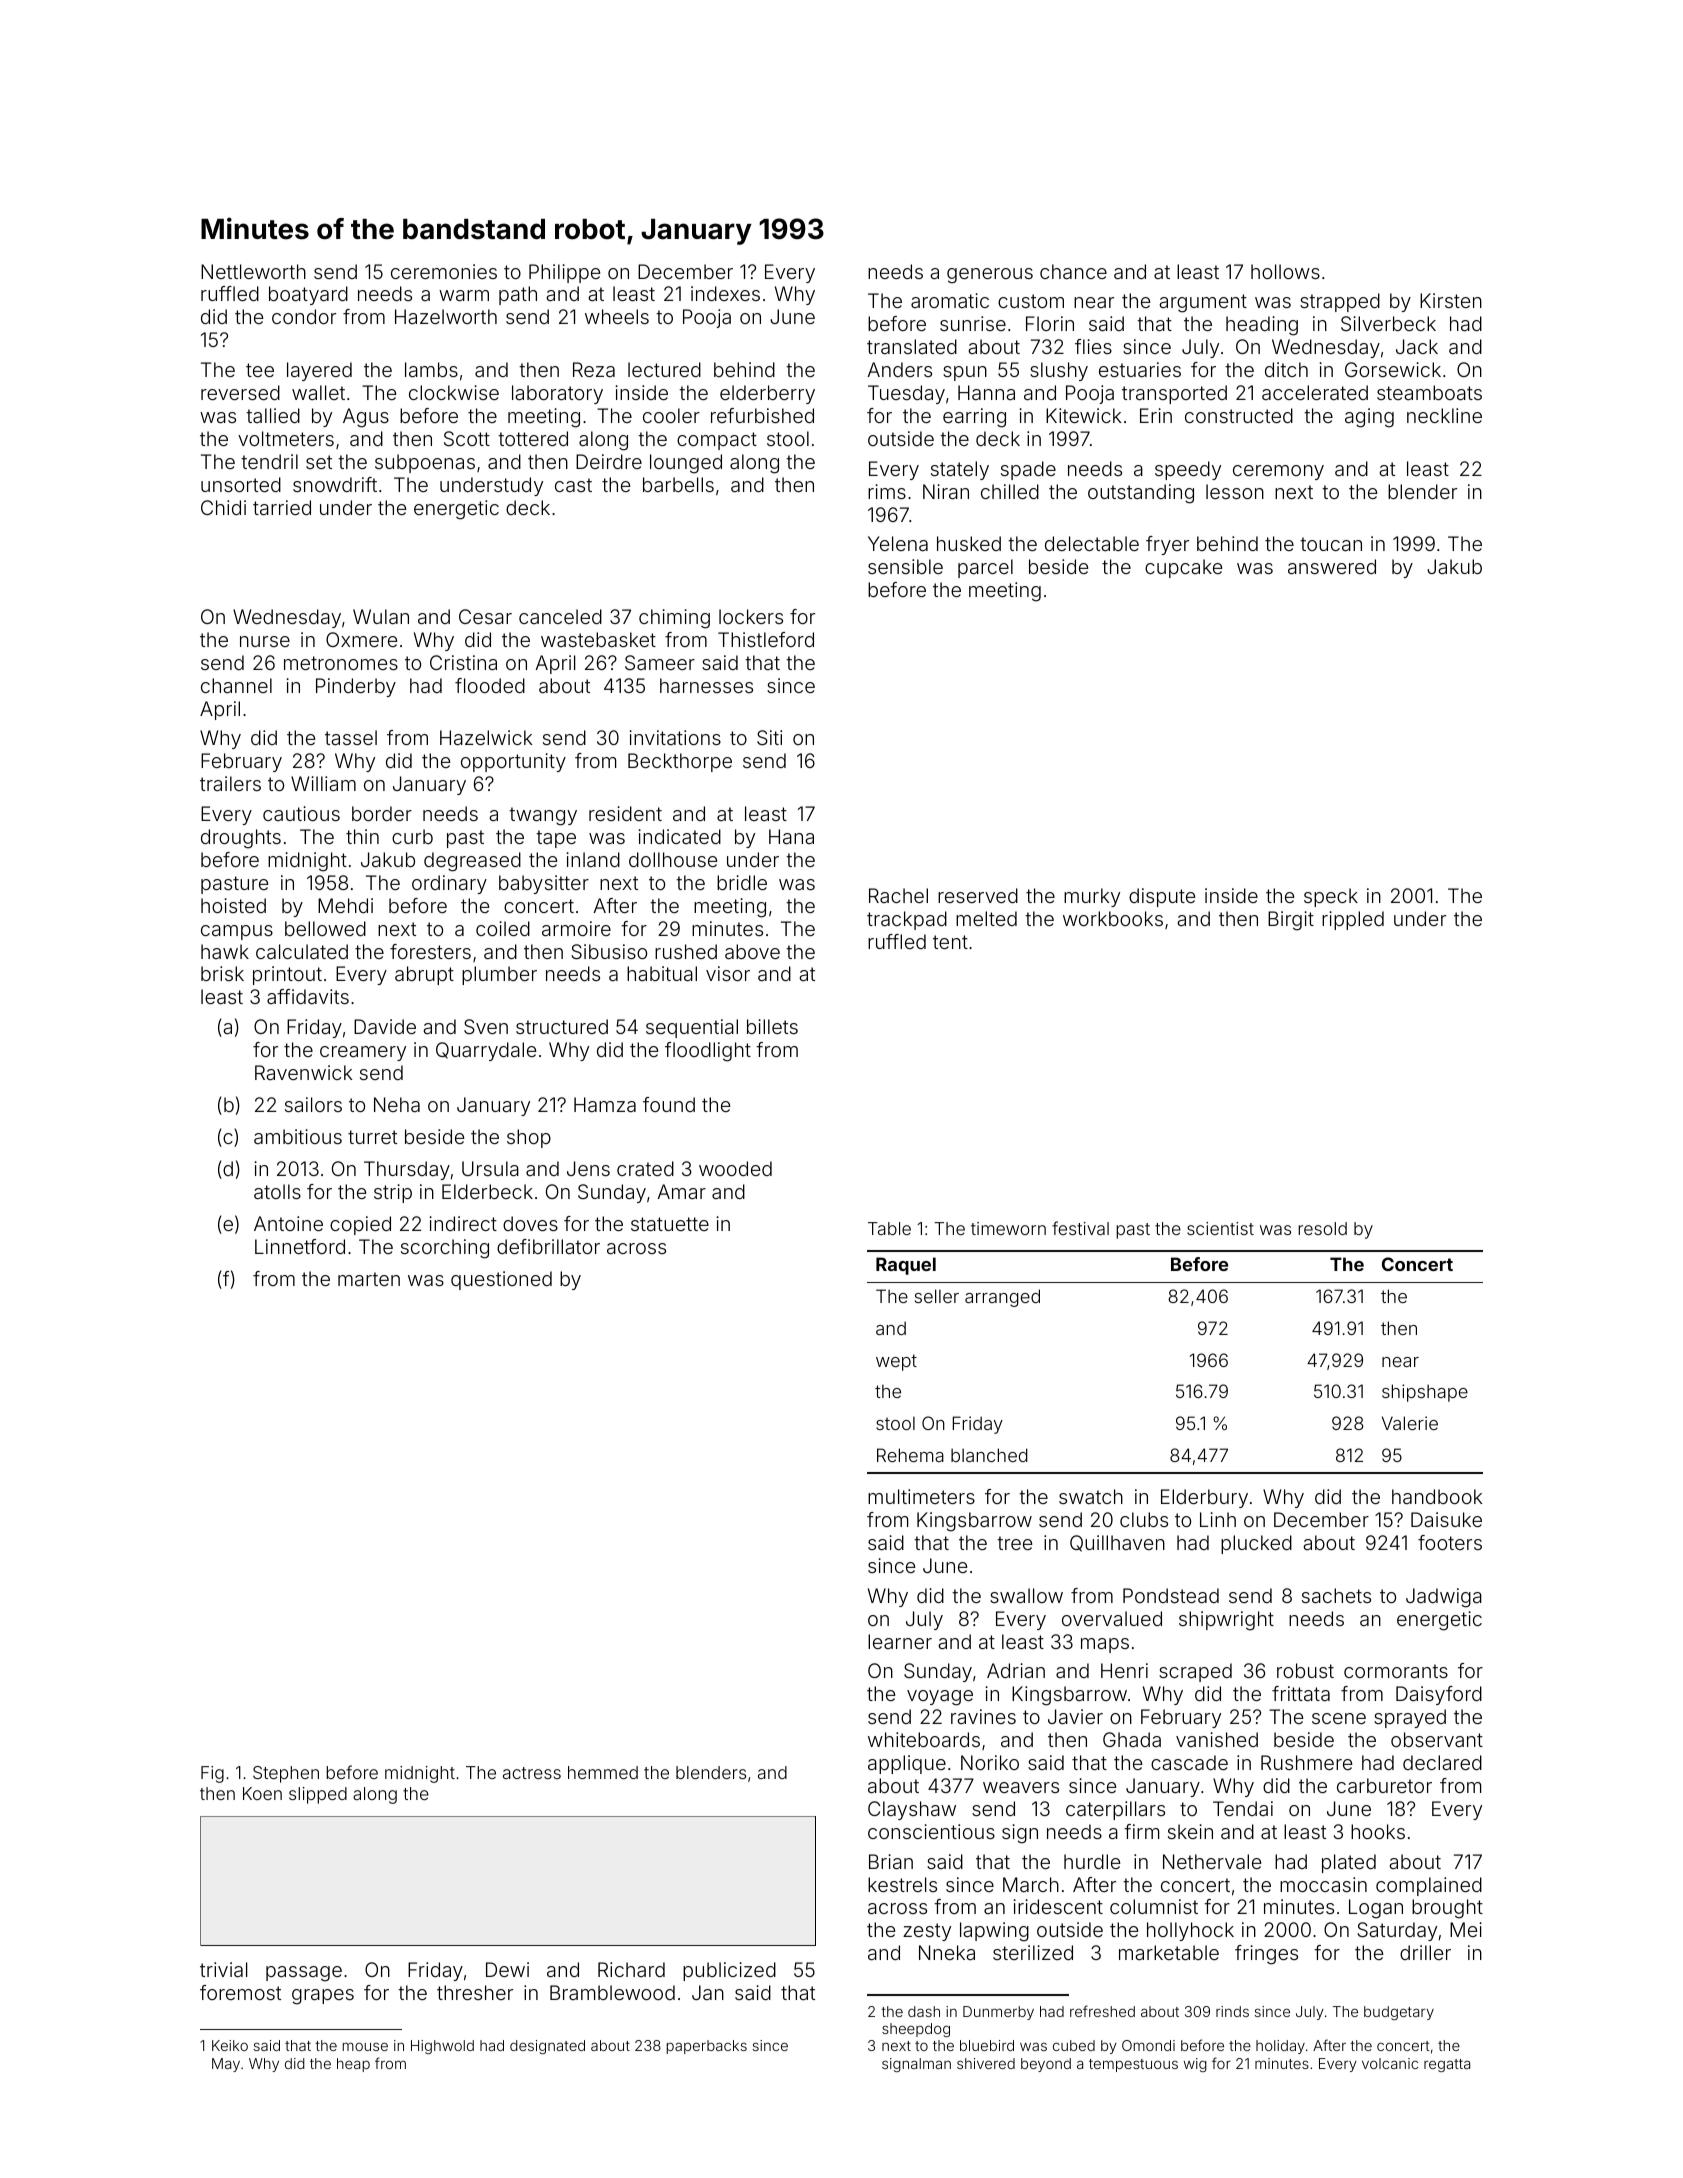 The height and width of the screenshot is (2178, 1683). What do you see at coordinates (1322, 1228) in the screenshot?
I see `resold` at bounding box center [1322, 1228].
